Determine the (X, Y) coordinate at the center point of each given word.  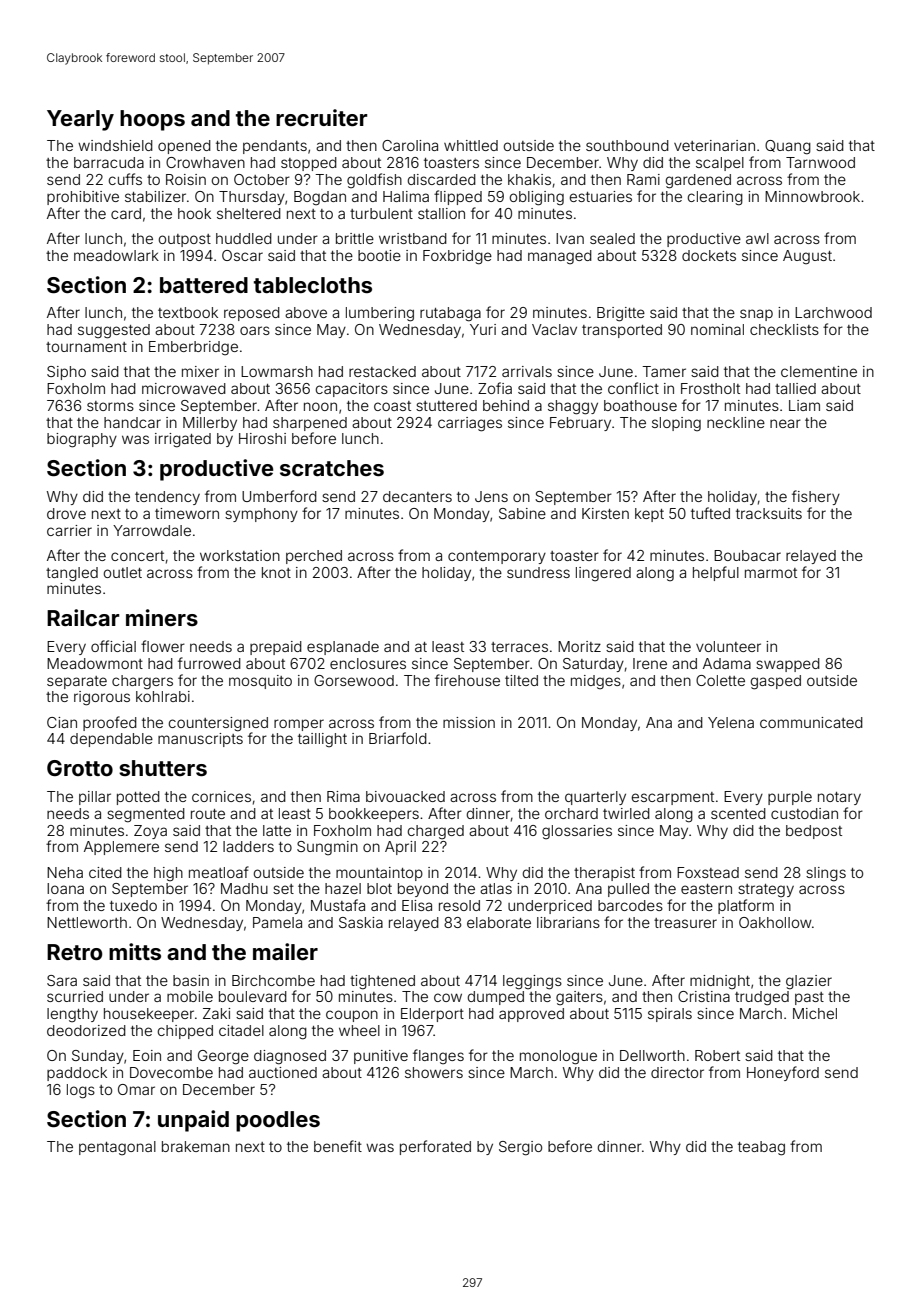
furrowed (209, 663)
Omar (136, 1089)
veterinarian (714, 145)
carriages (470, 424)
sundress (538, 572)
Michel (815, 1013)
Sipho (66, 373)
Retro (74, 952)
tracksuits (769, 513)
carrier (69, 530)
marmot (771, 573)
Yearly (80, 120)
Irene (650, 663)
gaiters (579, 998)
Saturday (593, 665)
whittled (471, 145)
